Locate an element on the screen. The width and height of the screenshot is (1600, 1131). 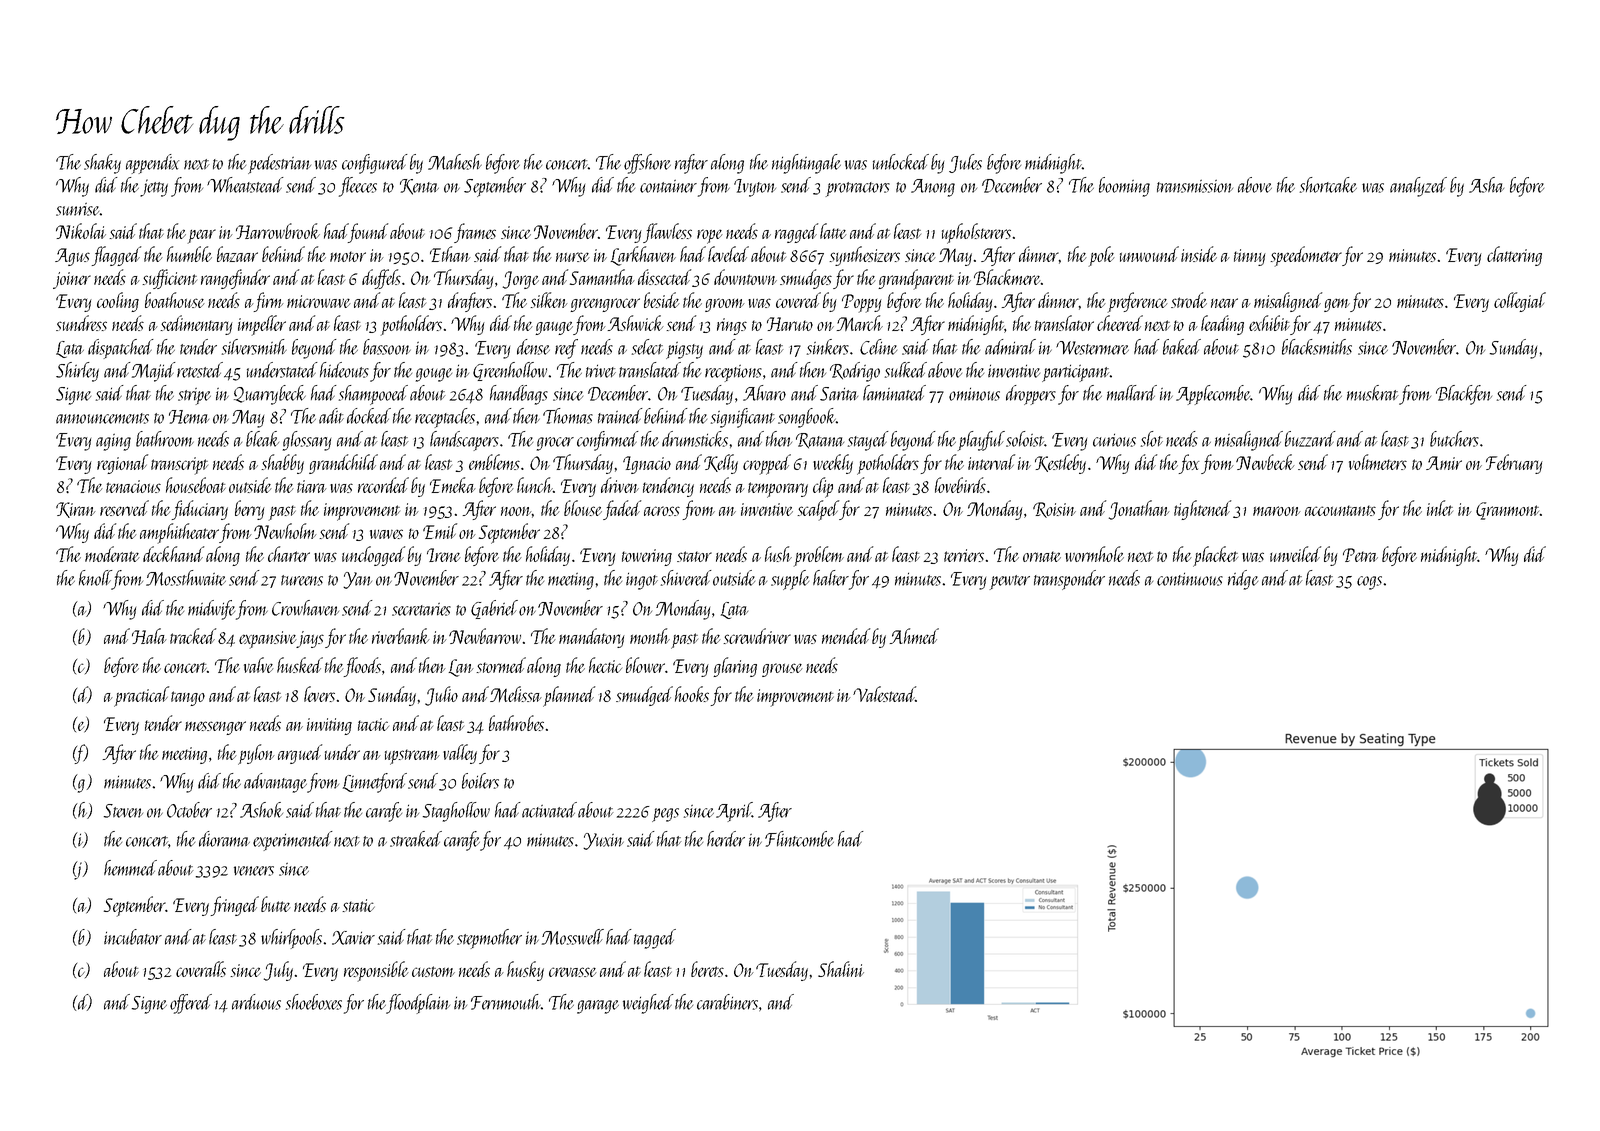
shortcake is located at coordinates (1328, 185).
